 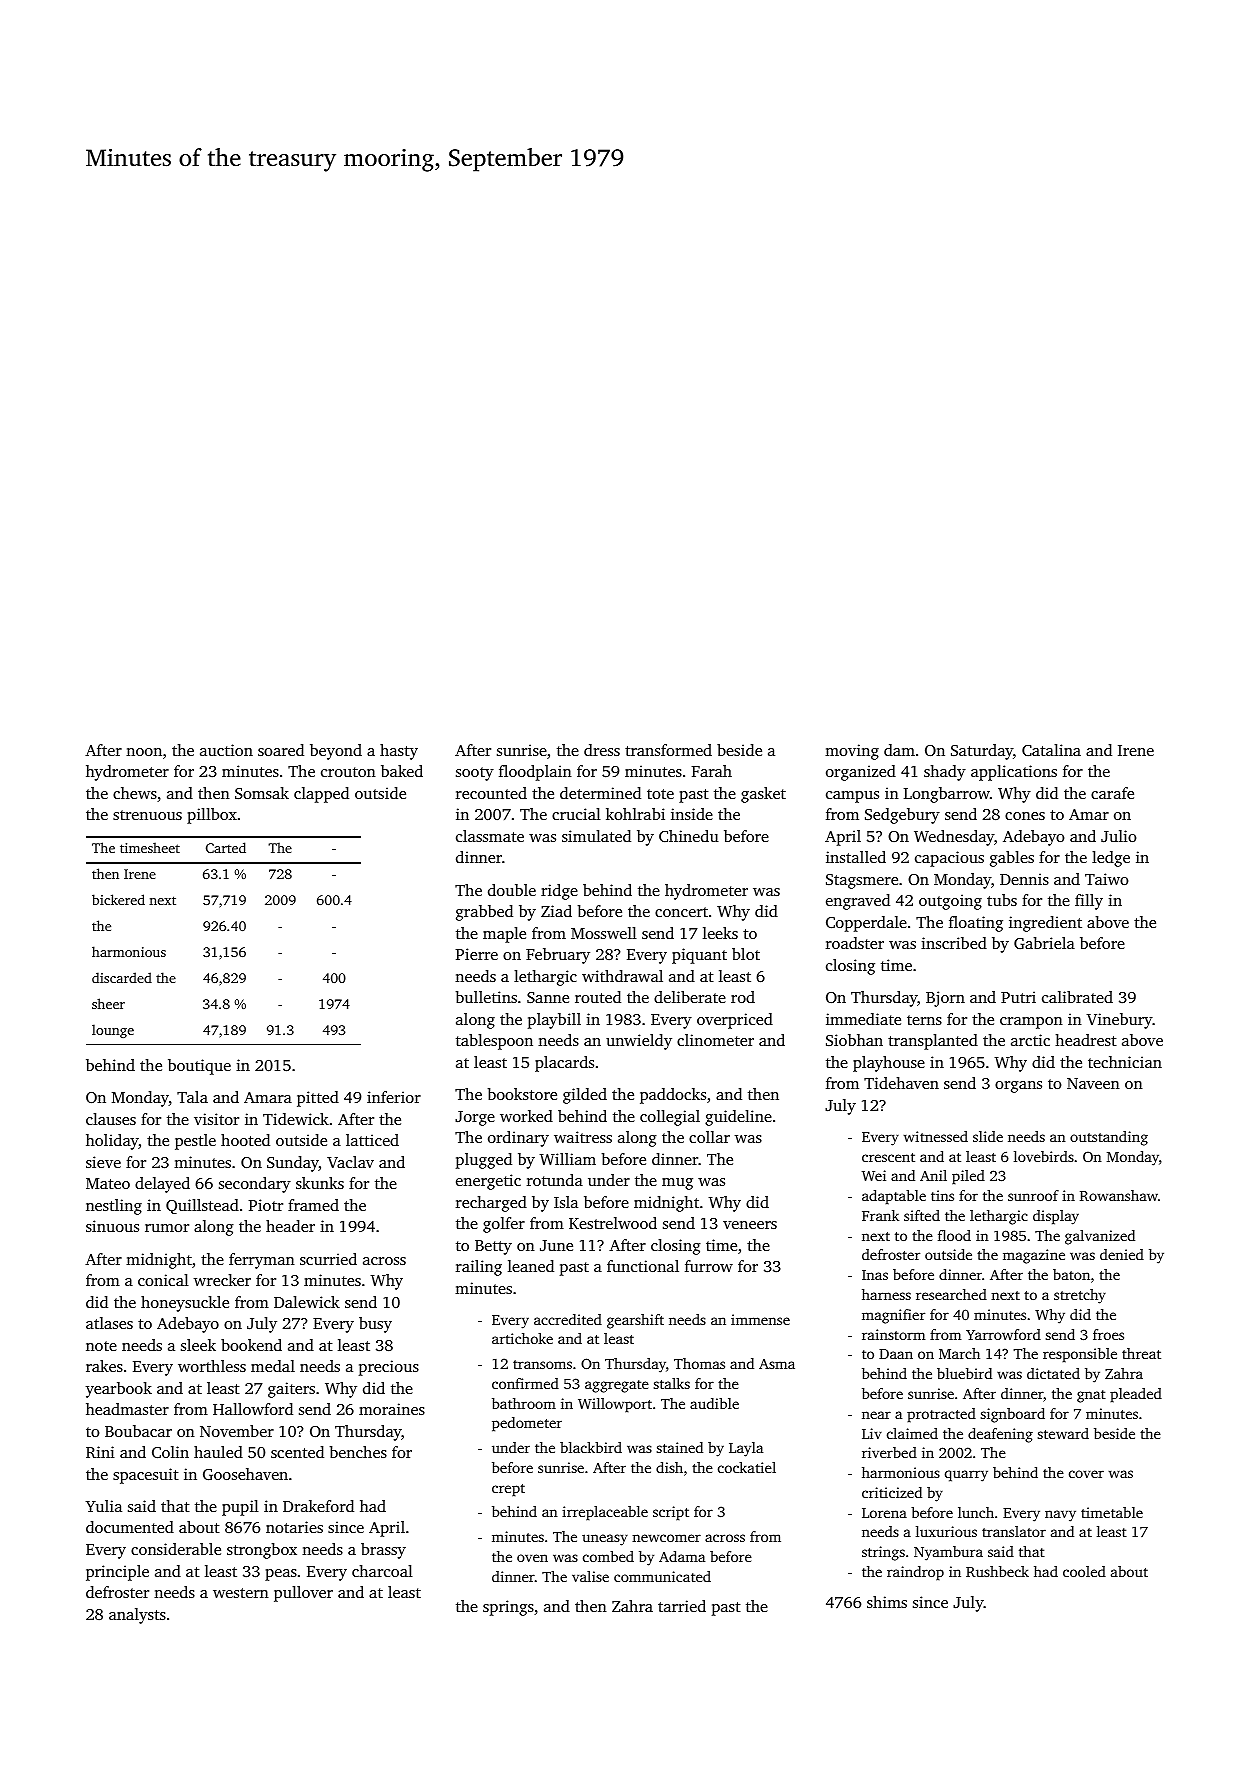 What do you see at coordinates (167, 1228) in the image?
I see `rumor` at bounding box center [167, 1228].
